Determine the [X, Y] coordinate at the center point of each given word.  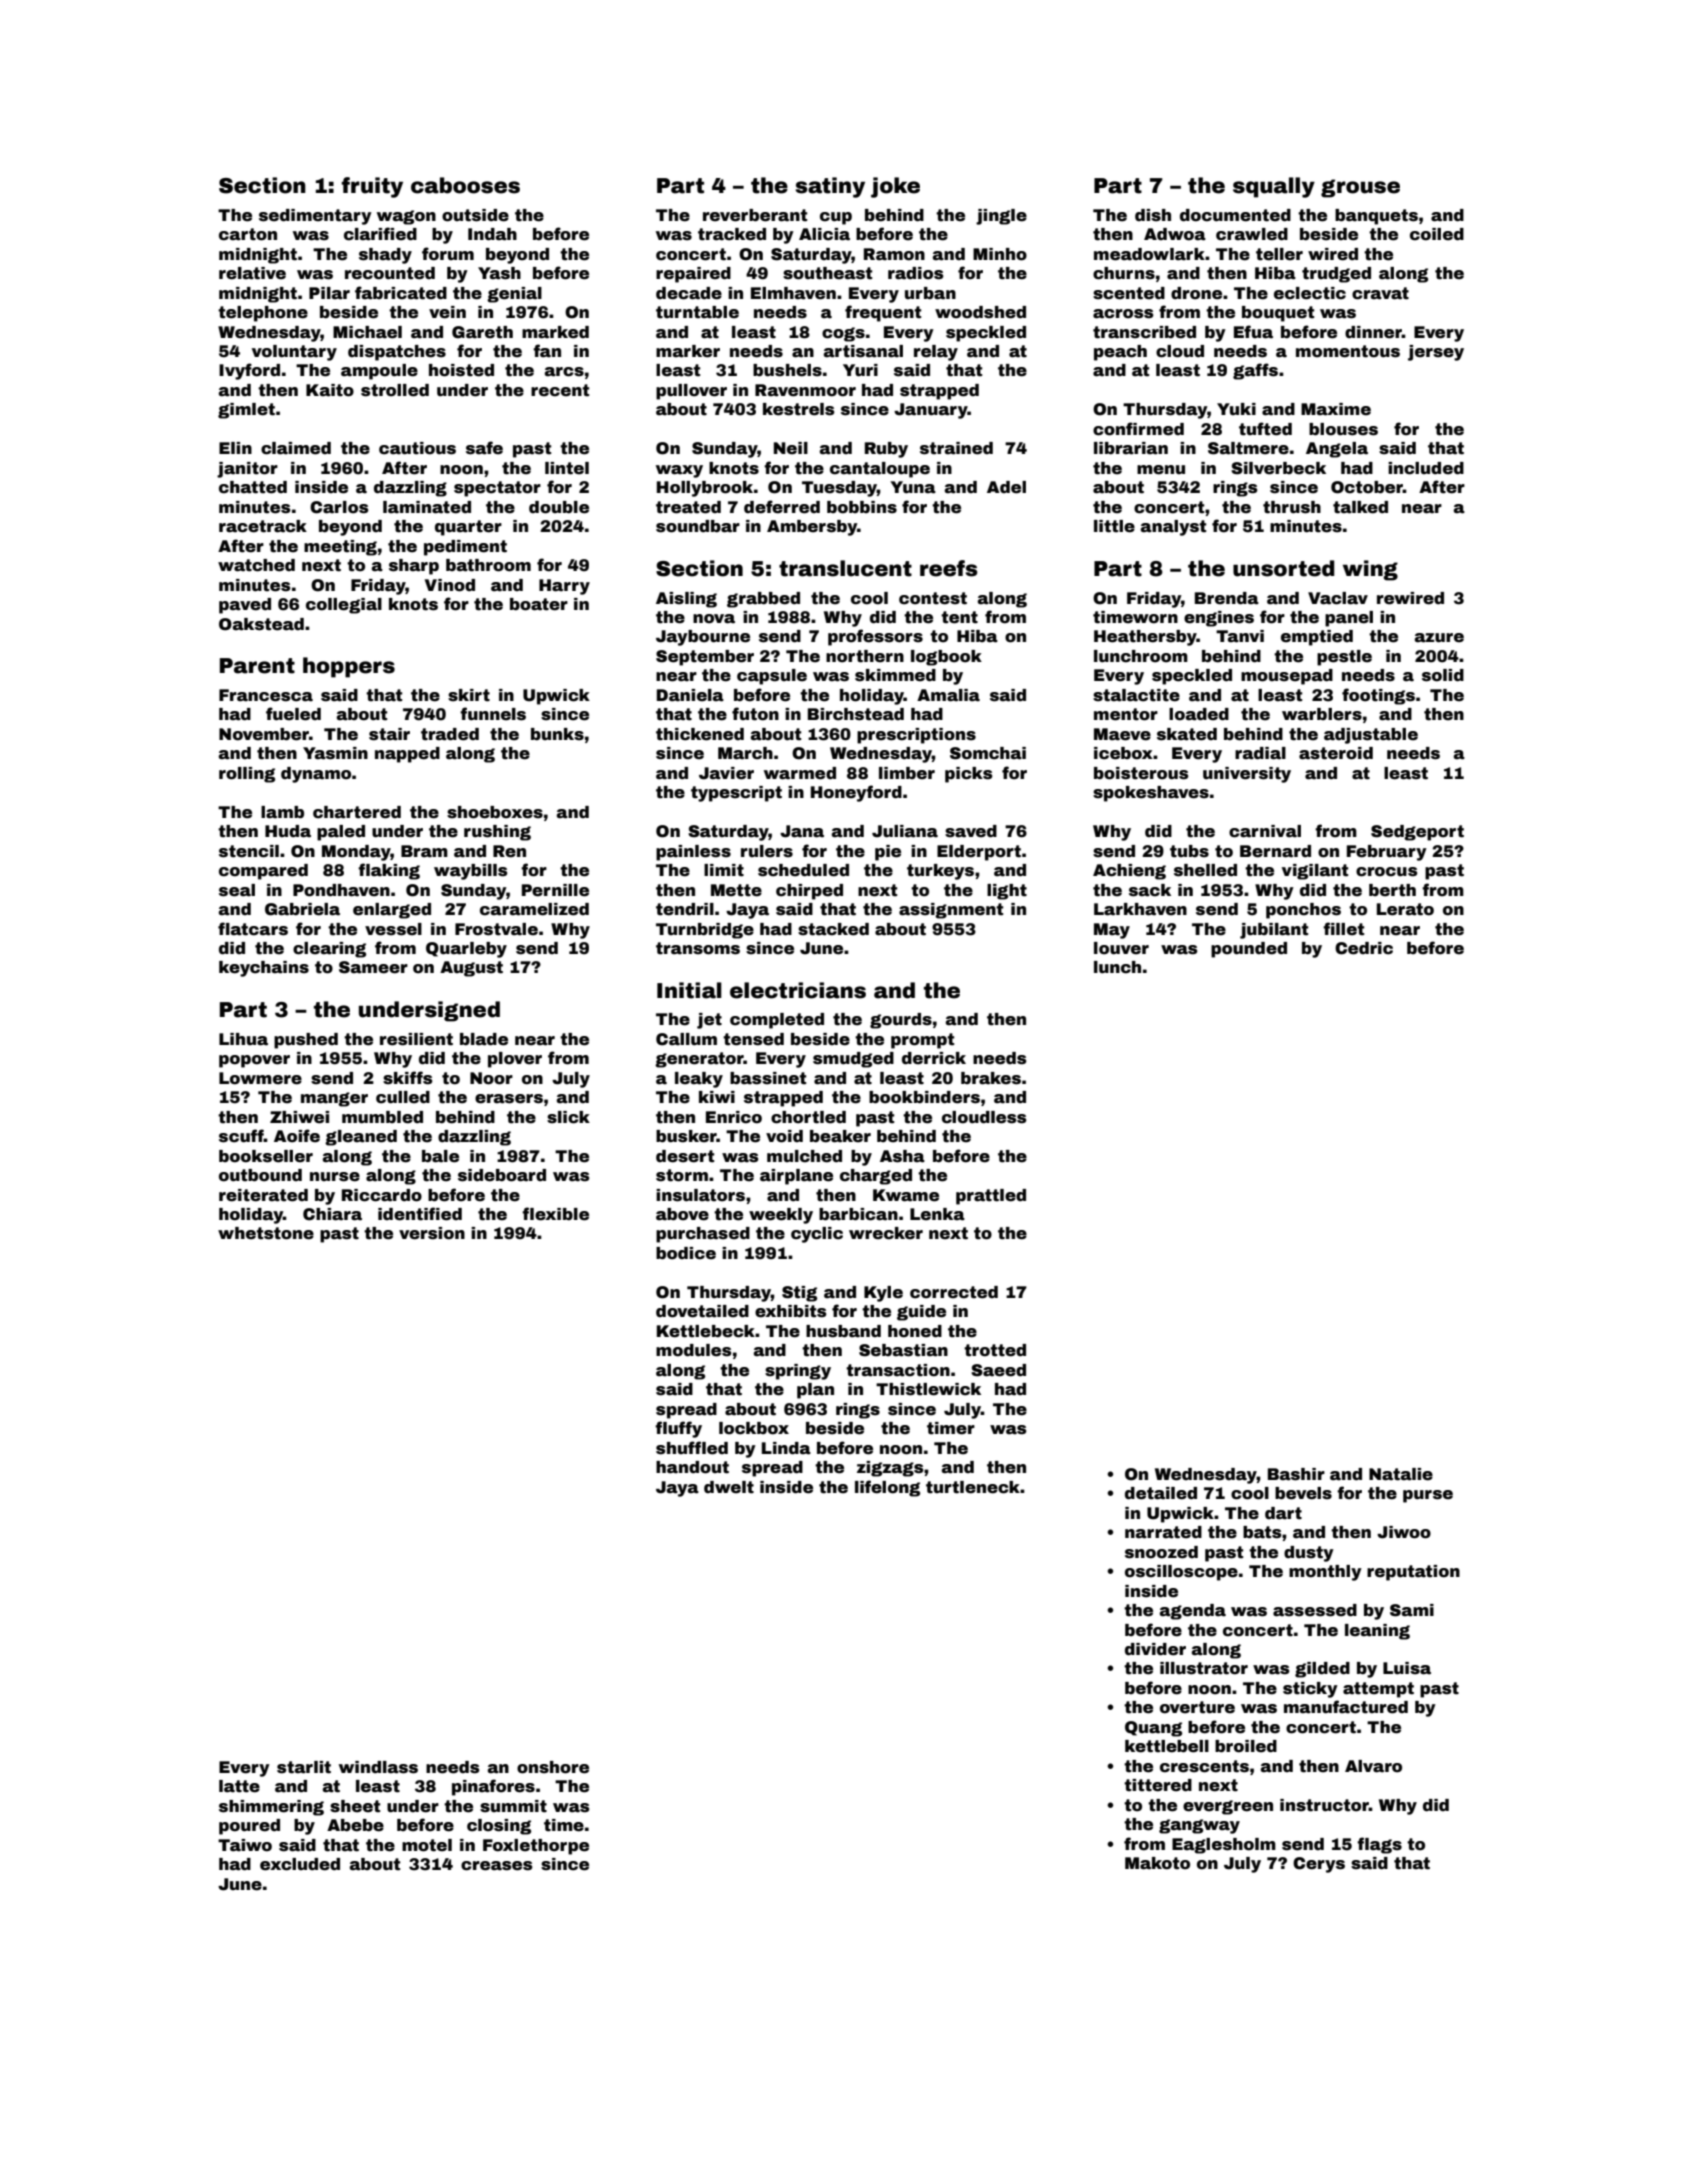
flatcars [253, 929]
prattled [991, 1197]
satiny [830, 187]
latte [239, 1786]
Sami [1412, 1610]
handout [692, 1467]
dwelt [729, 1487]
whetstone [266, 1233]
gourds [901, 1021]
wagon [406, 217]
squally [1274, 187]
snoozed [1161, 1552]
